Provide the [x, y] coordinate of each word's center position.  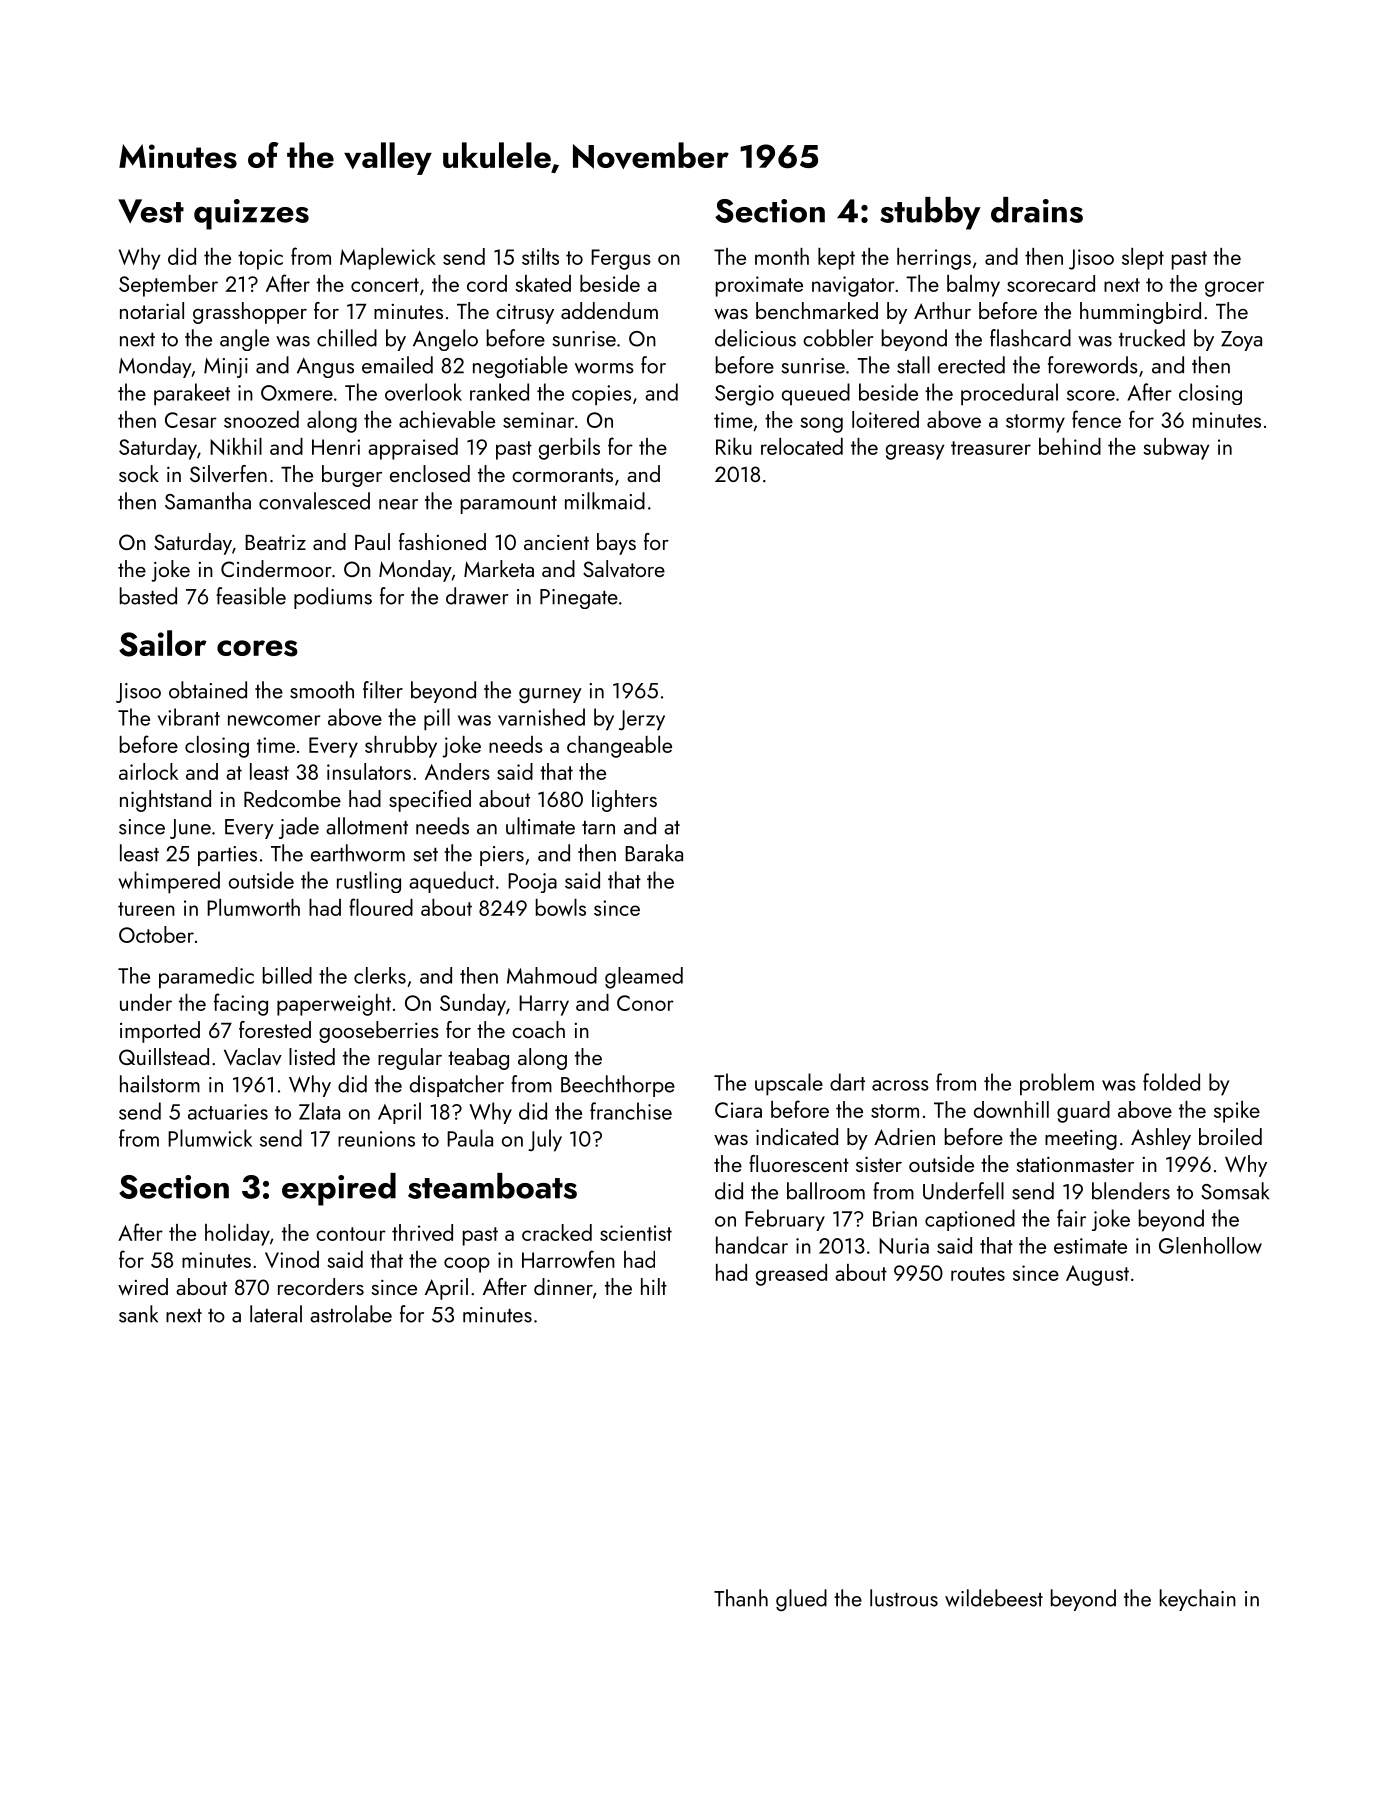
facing [241, 1004]
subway [1176, 449]
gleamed [644, 978]
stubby [930, 213]
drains [1037, 210]
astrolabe [351, 1314]
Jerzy [642, 720]
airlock [148, 771]
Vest [151, 211]
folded [1171, 1082]
